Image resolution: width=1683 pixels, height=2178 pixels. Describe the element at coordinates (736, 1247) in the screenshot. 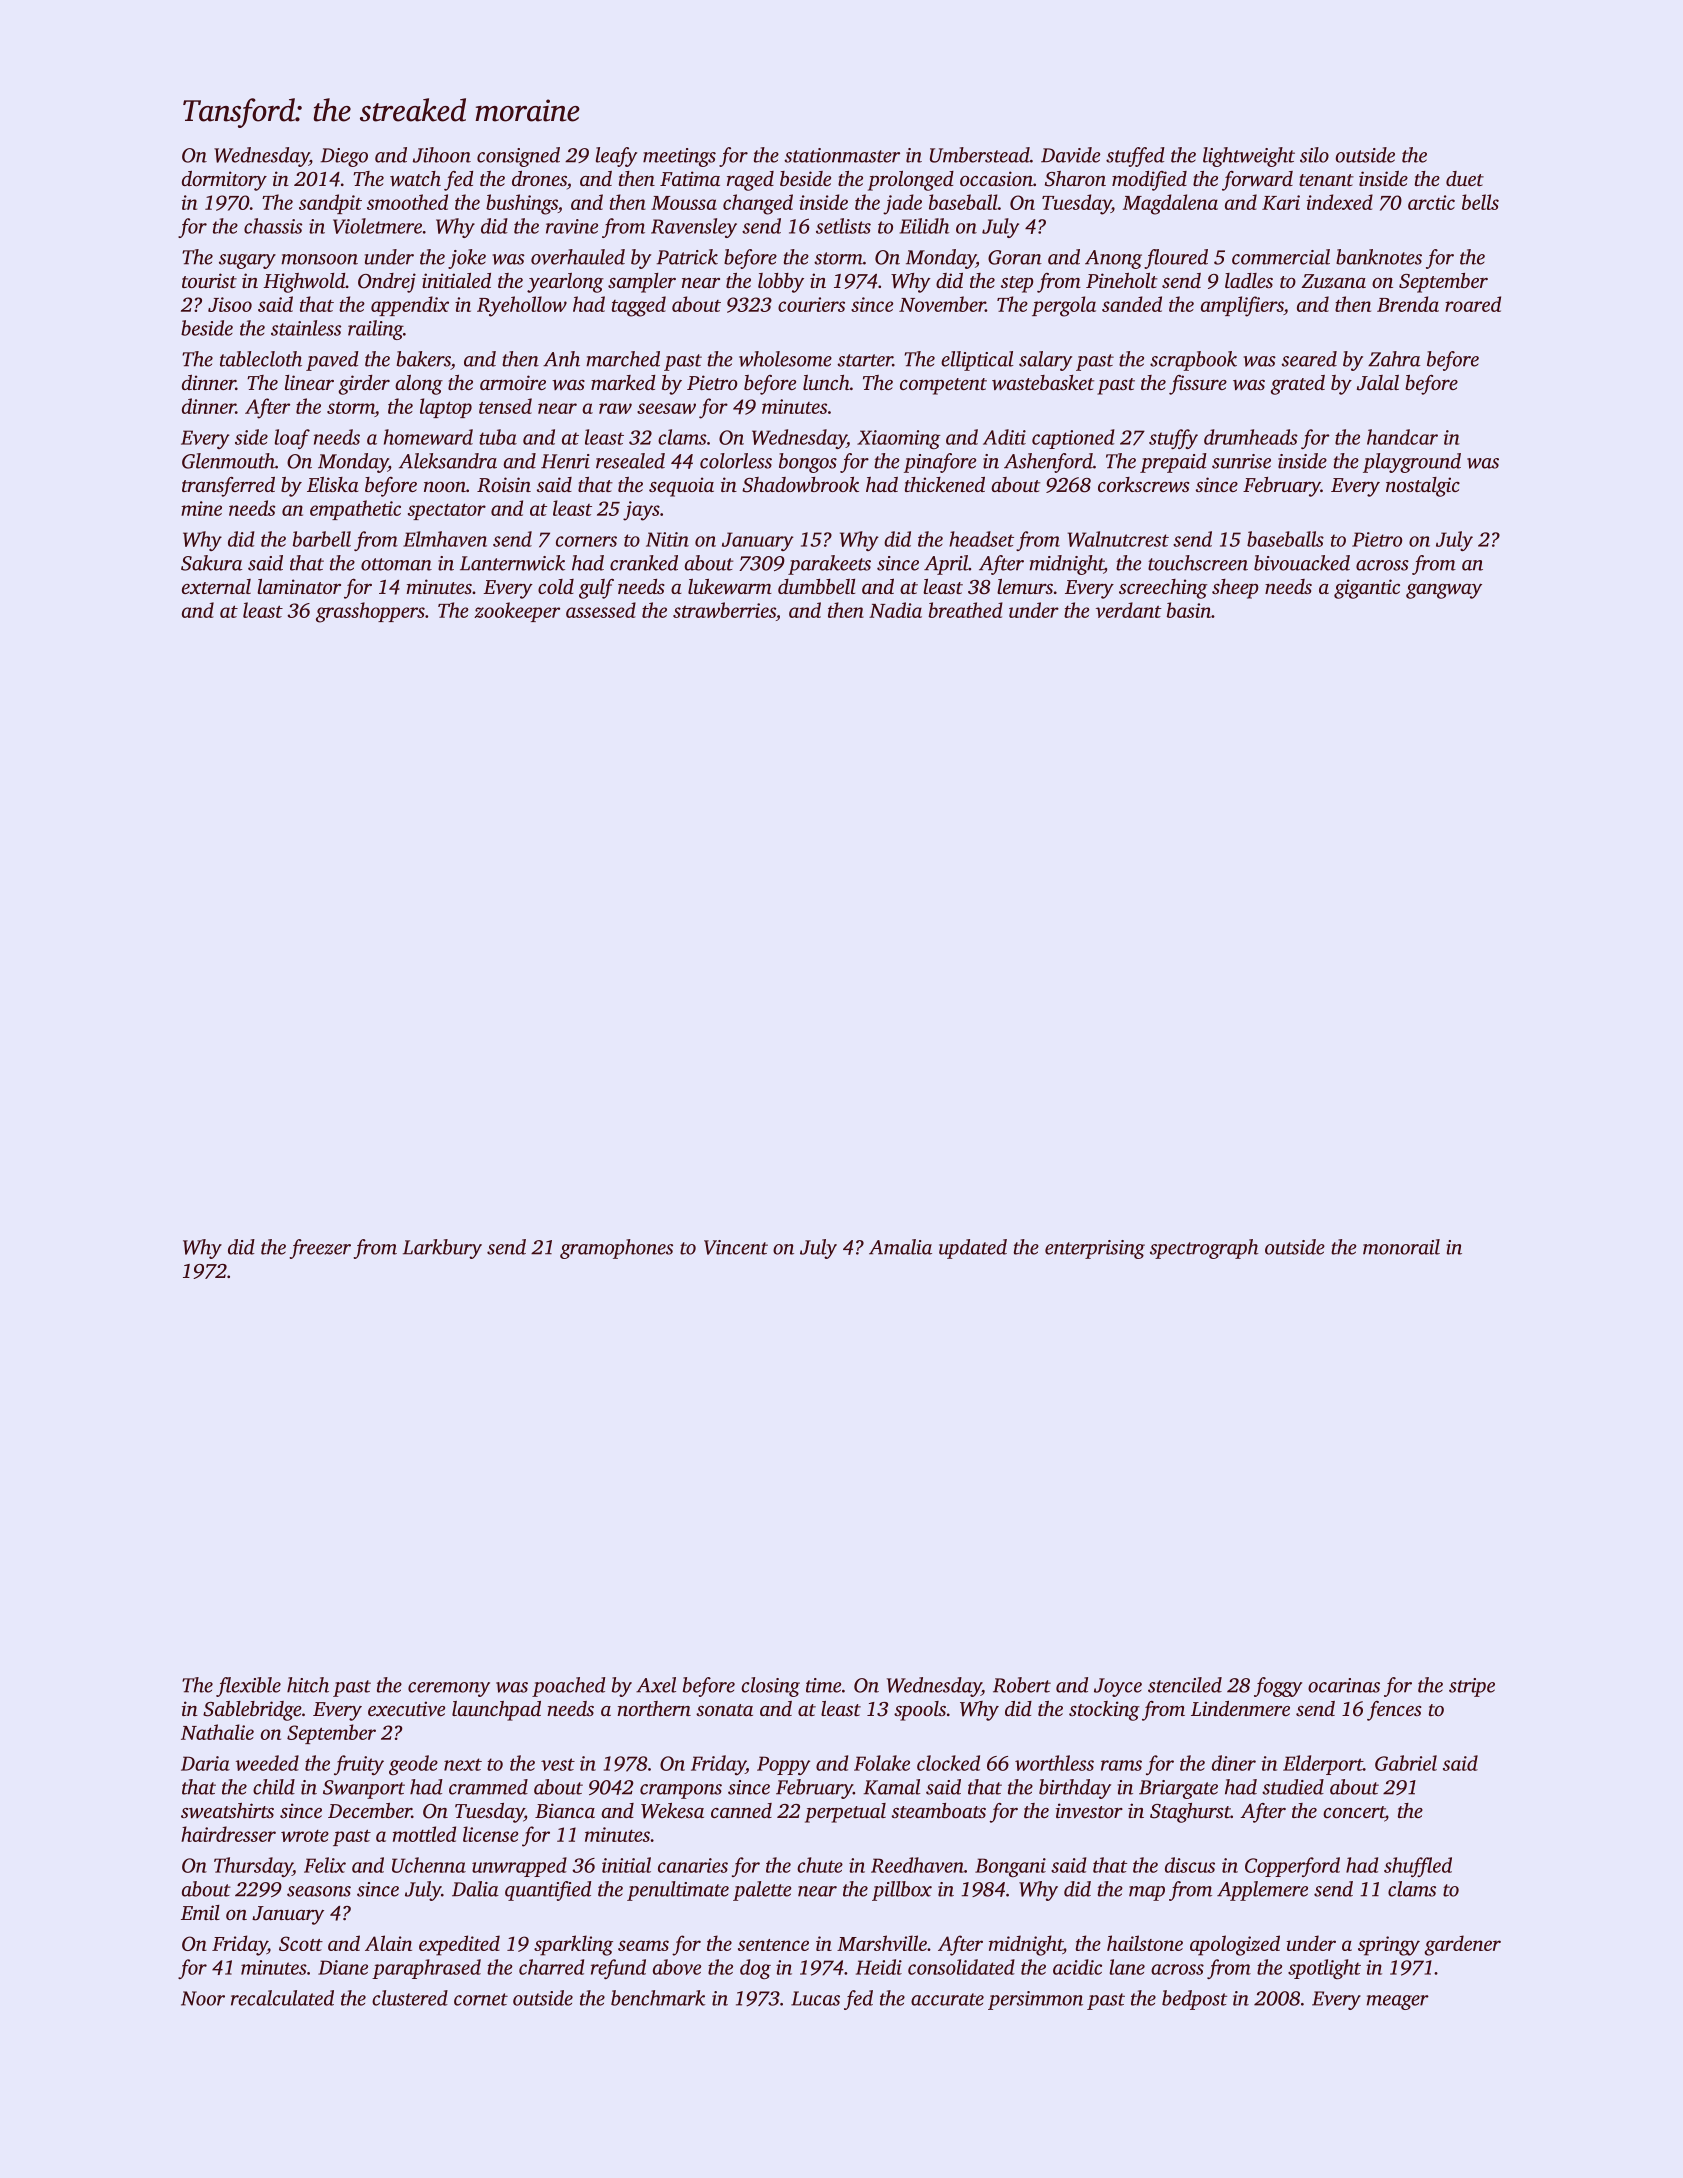

I see `Vincent` at that location.
